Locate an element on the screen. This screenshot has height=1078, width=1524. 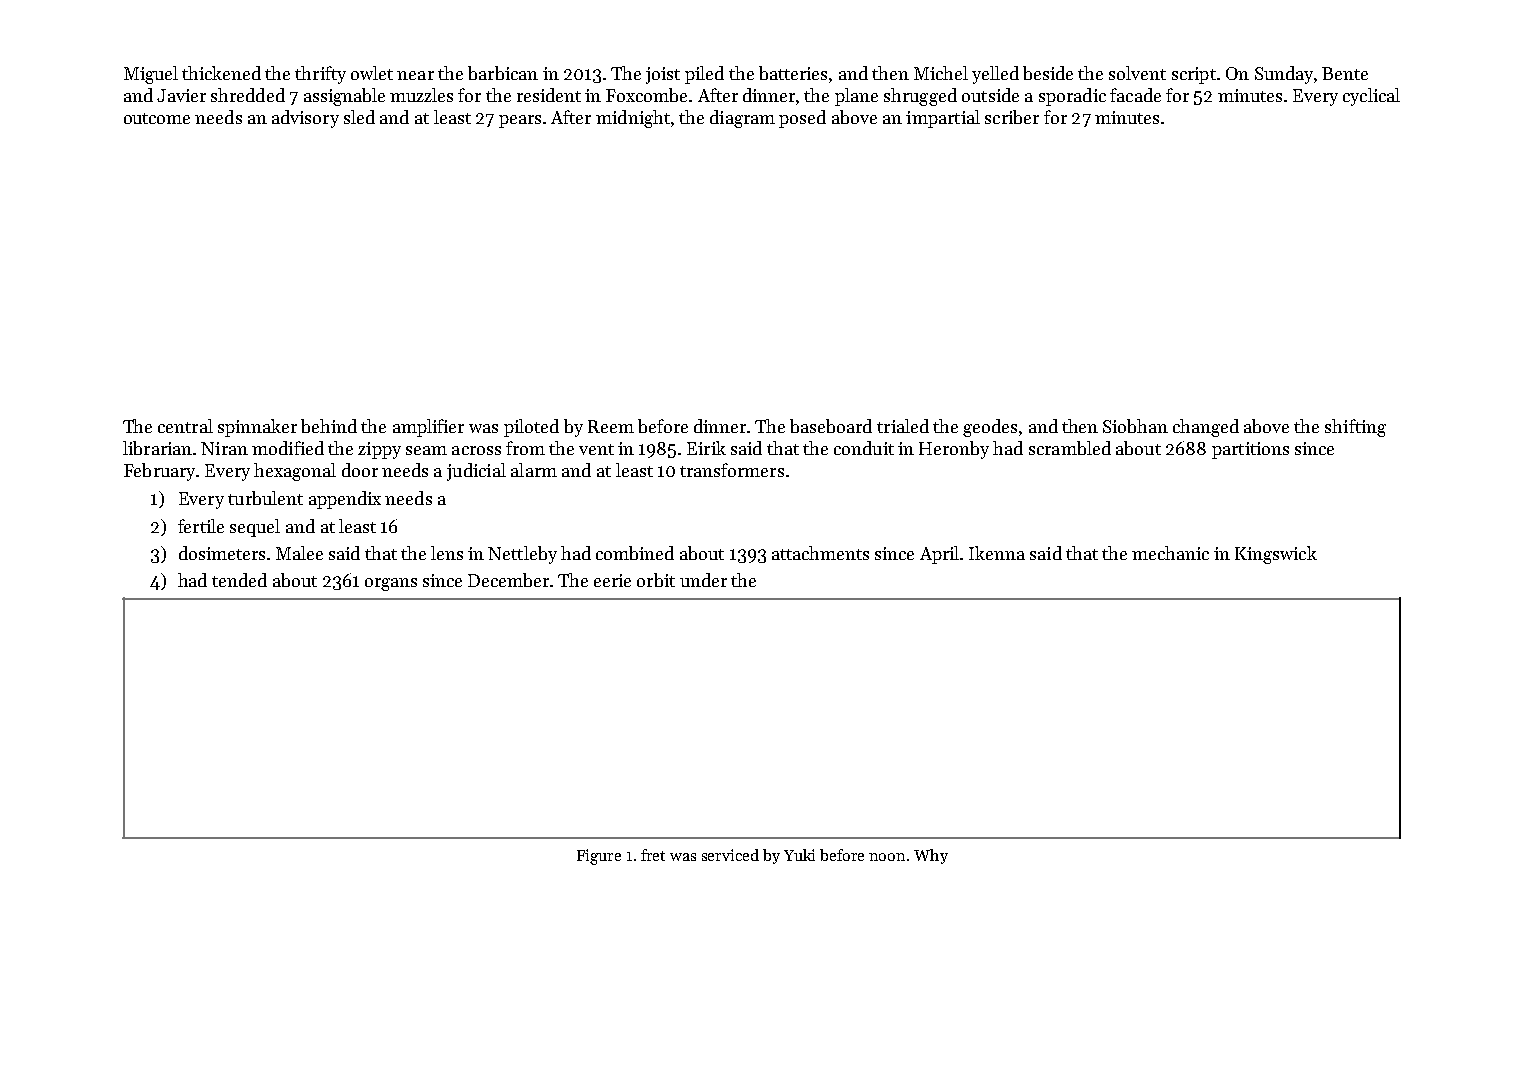
conduit is located at coordinates (864, 448).
